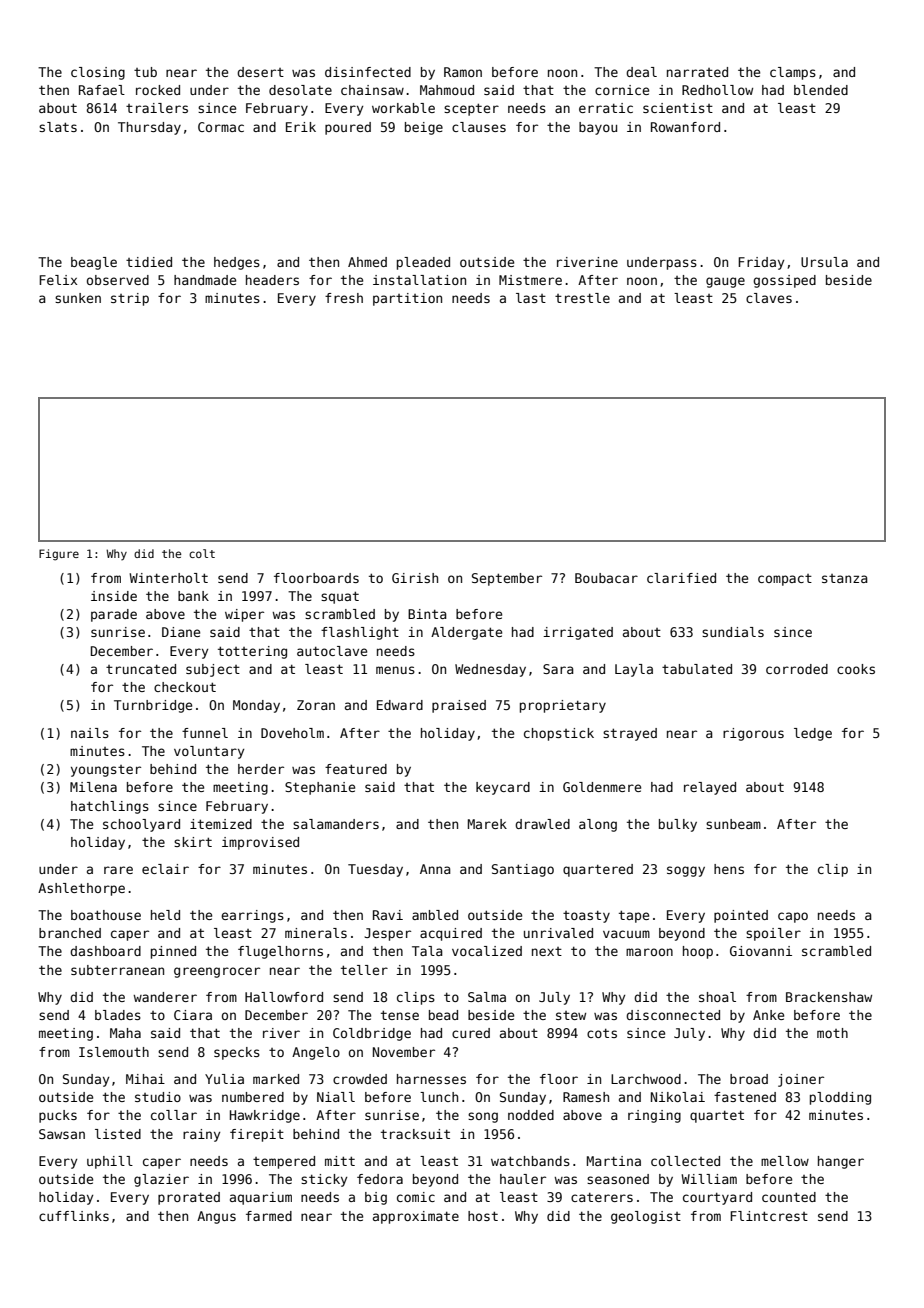 Image resolution: width=924 pixels, height=1308 pixels. Describe the element at coordinates (221, 824) in the document. I see `itemized` at that location.
